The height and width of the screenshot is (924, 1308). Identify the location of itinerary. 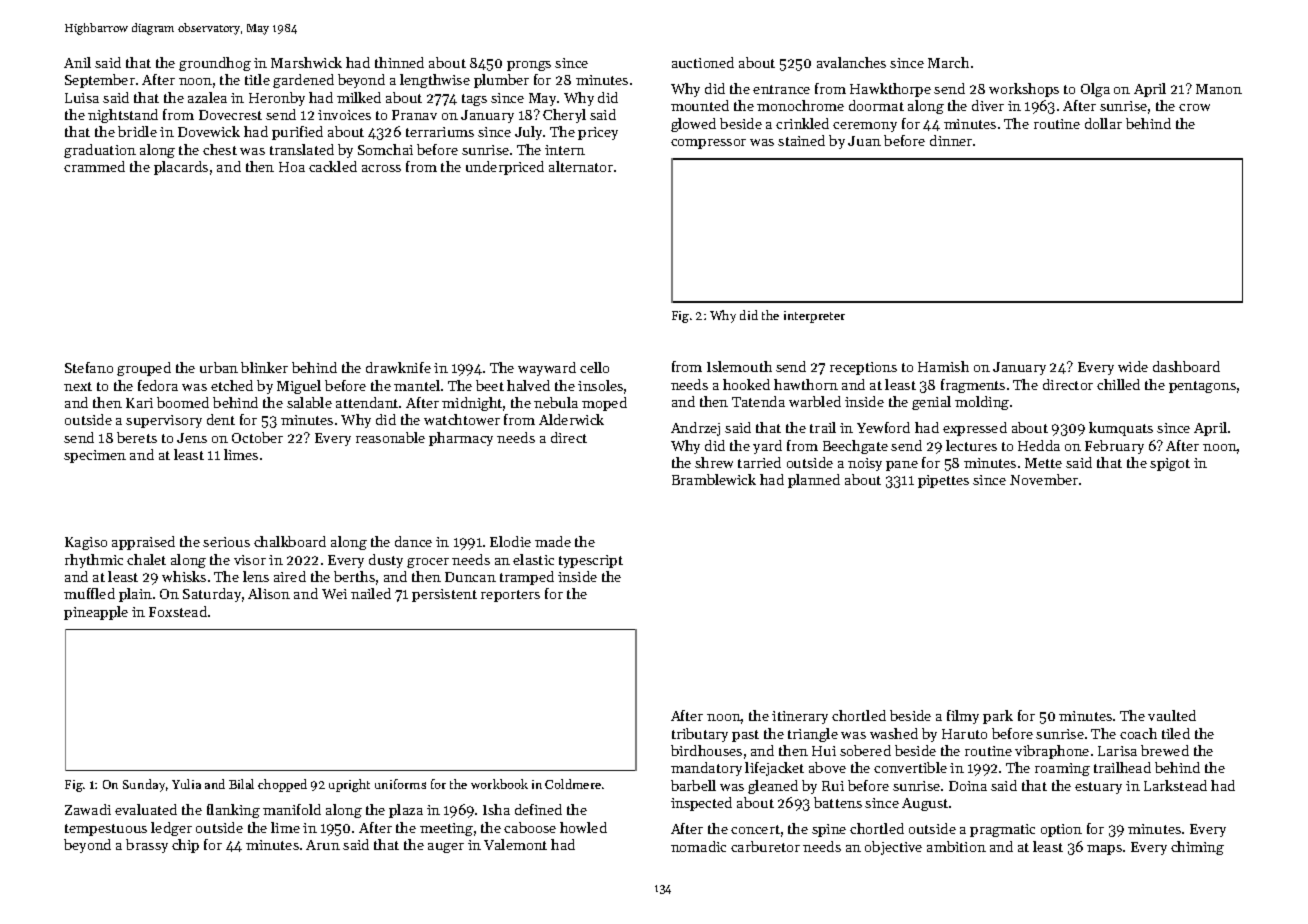
(800, 717).
